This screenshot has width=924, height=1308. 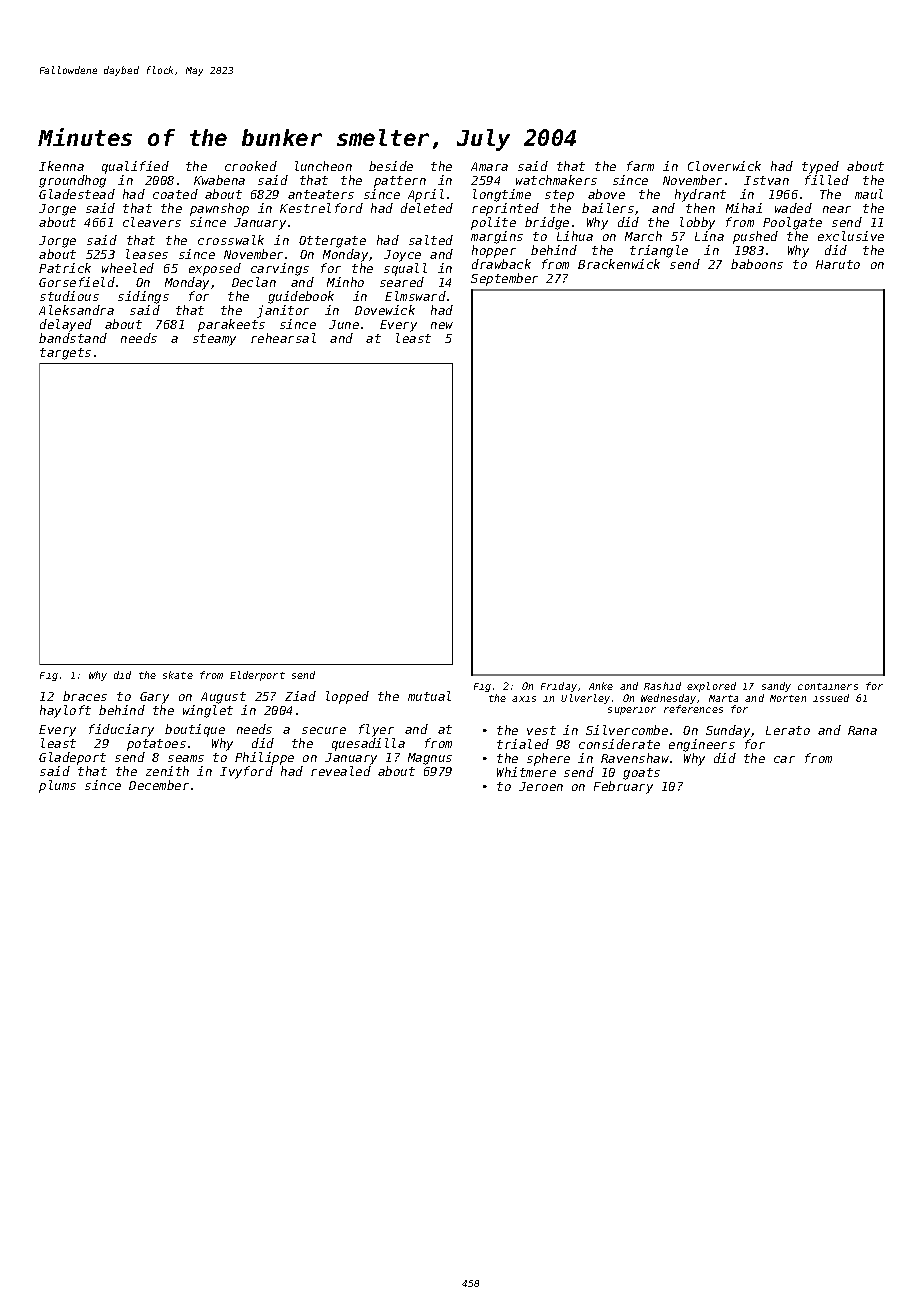 I want to click on salted, so click(x=431, y=240).
